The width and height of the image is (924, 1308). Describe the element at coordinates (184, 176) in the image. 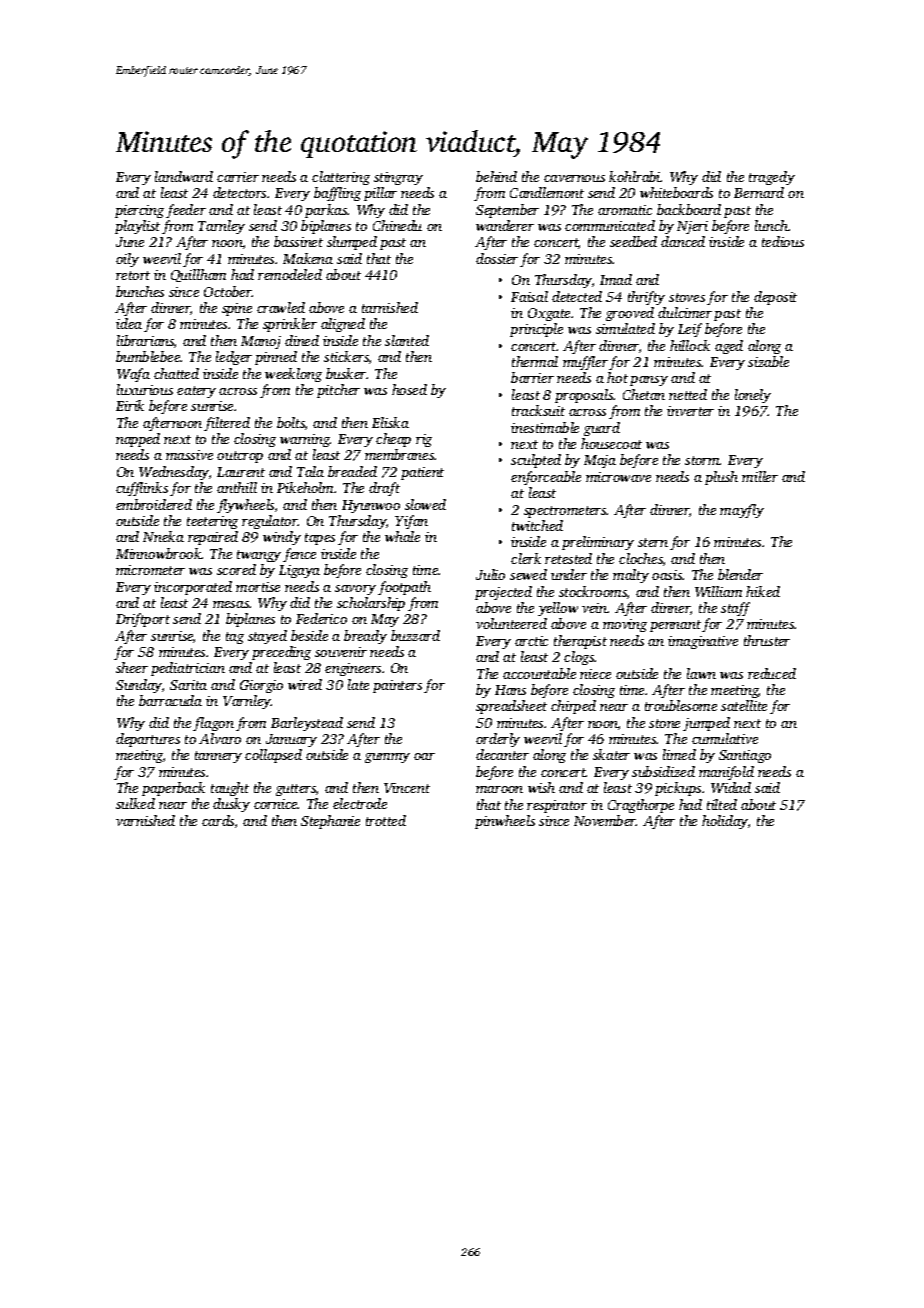

I see `landward` at that location.
